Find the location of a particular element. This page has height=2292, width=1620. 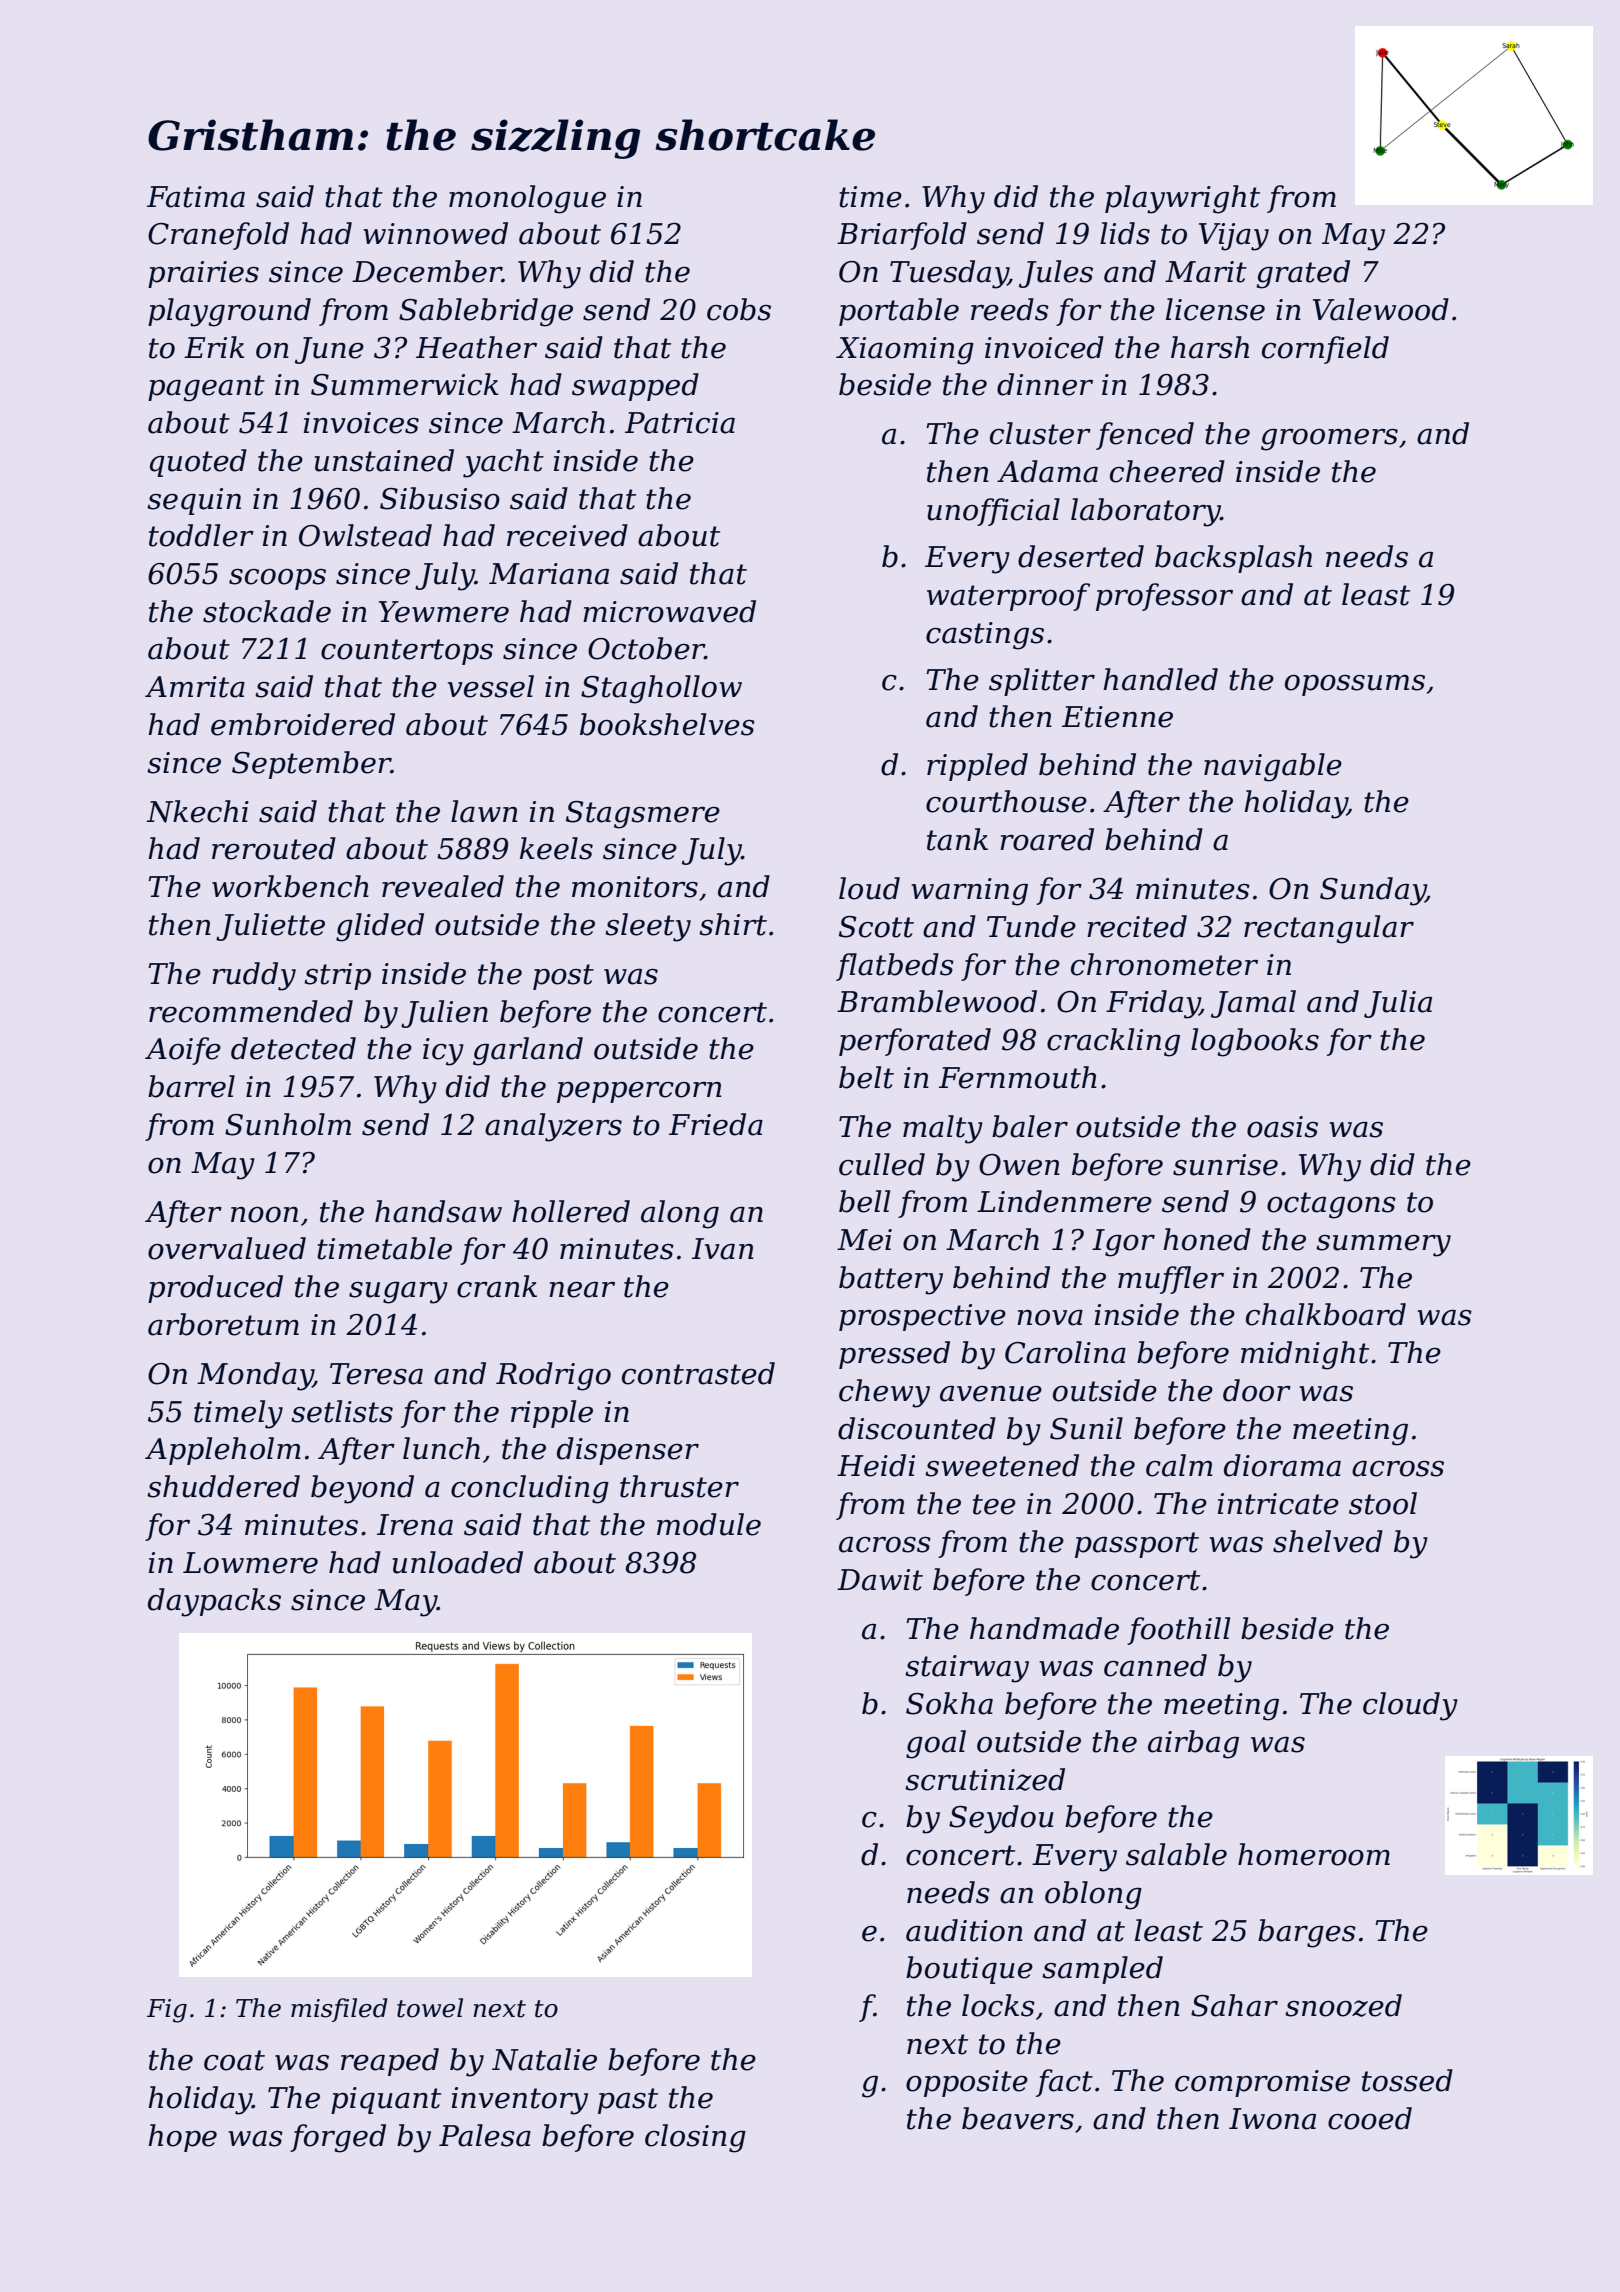

arboretum is located at coordinates (223, 1324).
